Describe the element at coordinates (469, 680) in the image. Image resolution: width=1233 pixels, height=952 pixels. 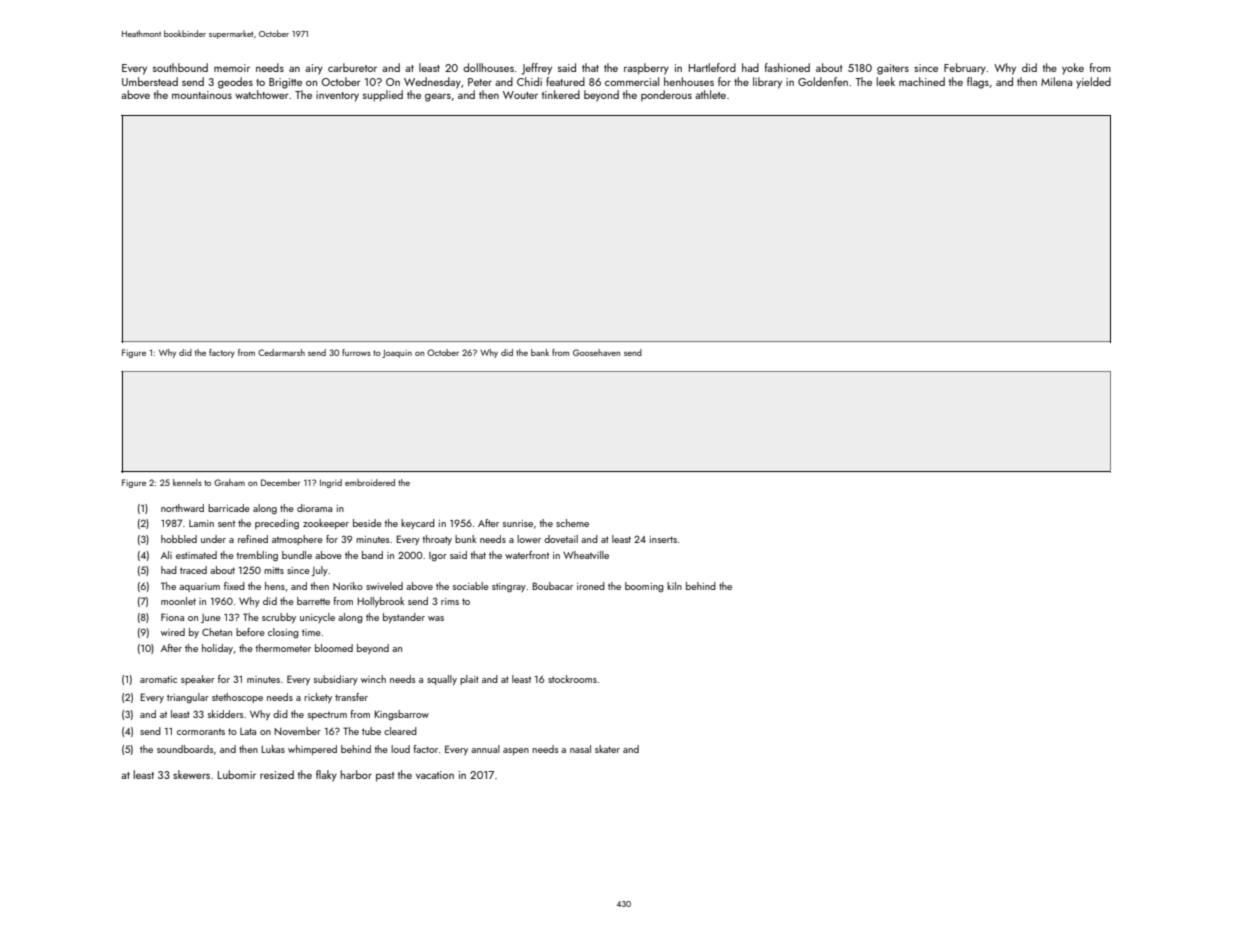
I see `plait` at that location.
